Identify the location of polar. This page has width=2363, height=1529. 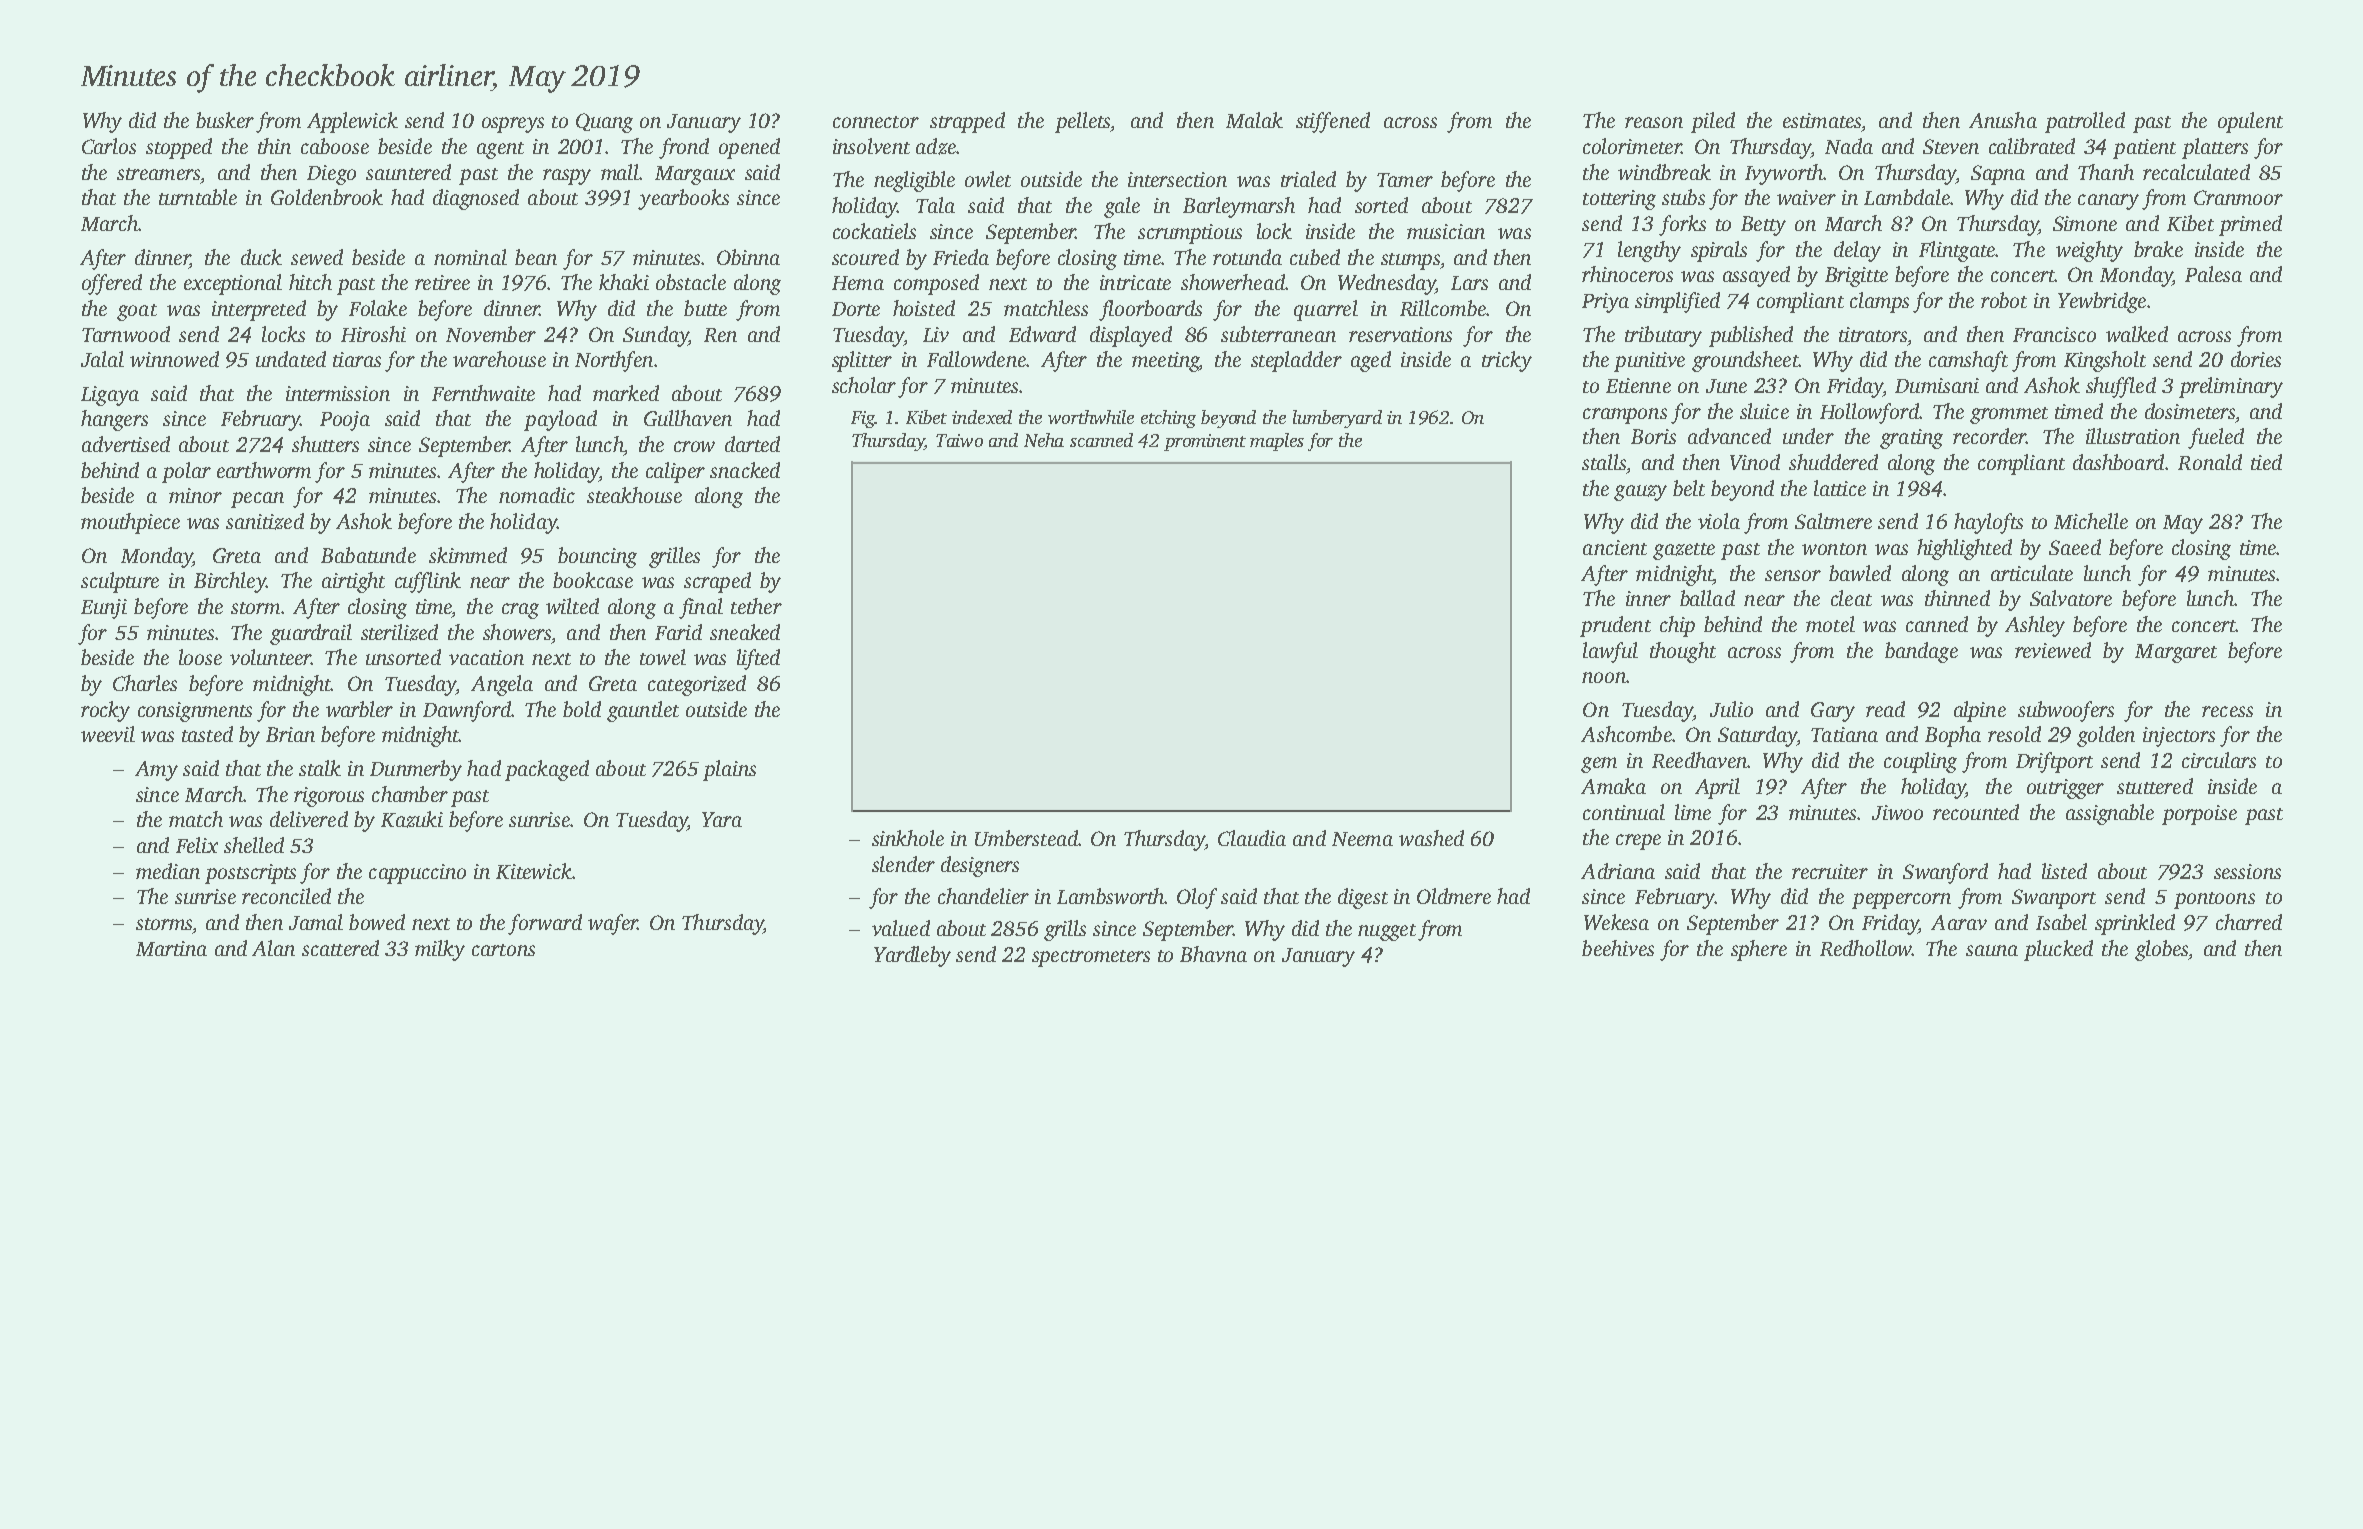
(186, 472).
